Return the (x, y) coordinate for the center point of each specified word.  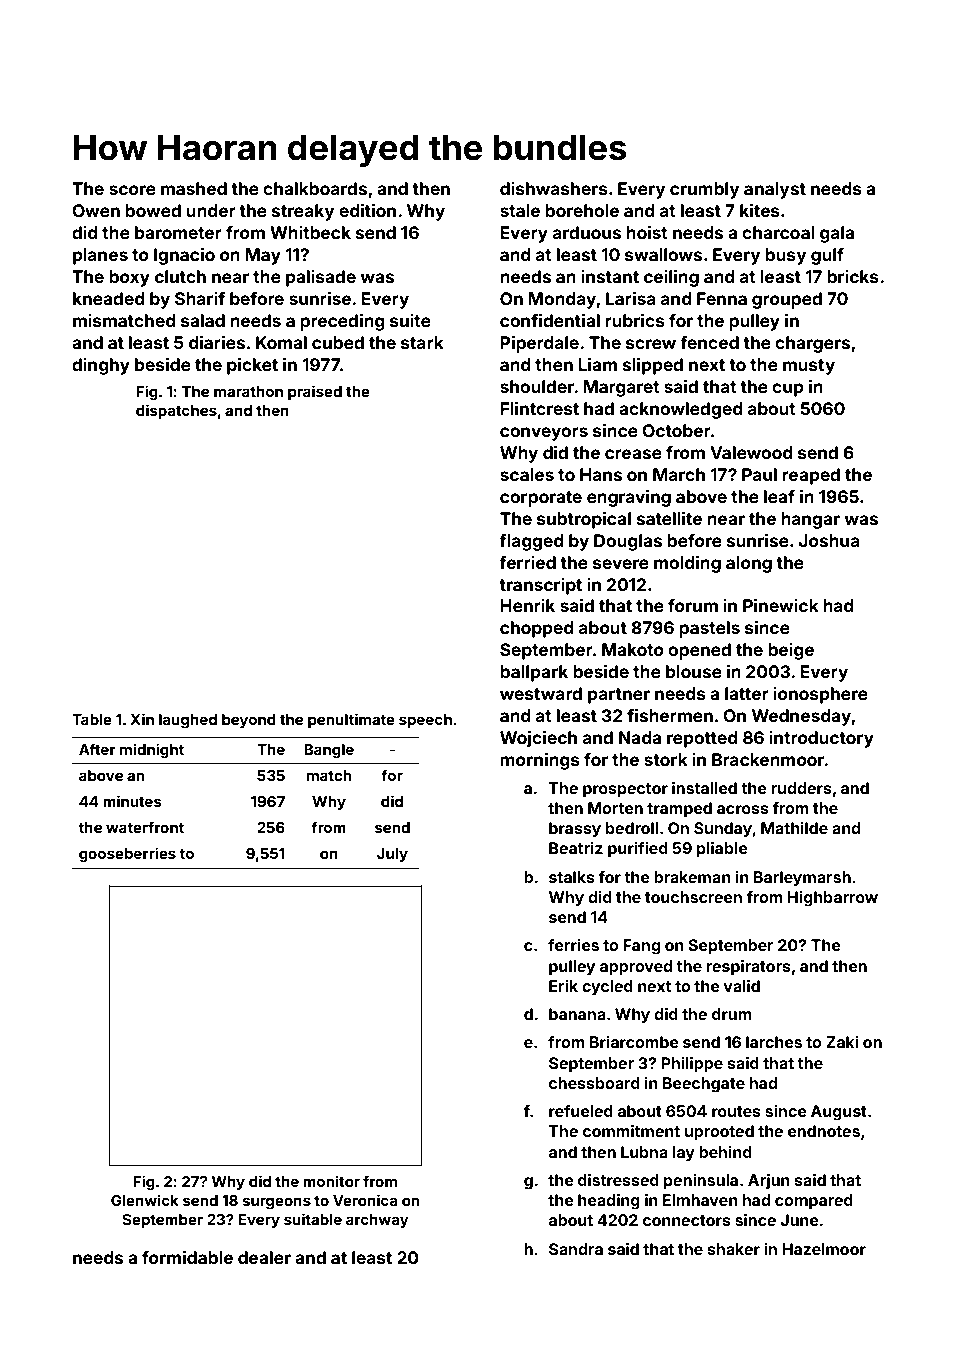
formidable (187, 1257)
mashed (194, 188)
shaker (734, 1249)
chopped (537, 629)
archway (377, 1221)
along (749, 564)
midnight (152, 750)
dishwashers (554, 188)
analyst (775, 190)
